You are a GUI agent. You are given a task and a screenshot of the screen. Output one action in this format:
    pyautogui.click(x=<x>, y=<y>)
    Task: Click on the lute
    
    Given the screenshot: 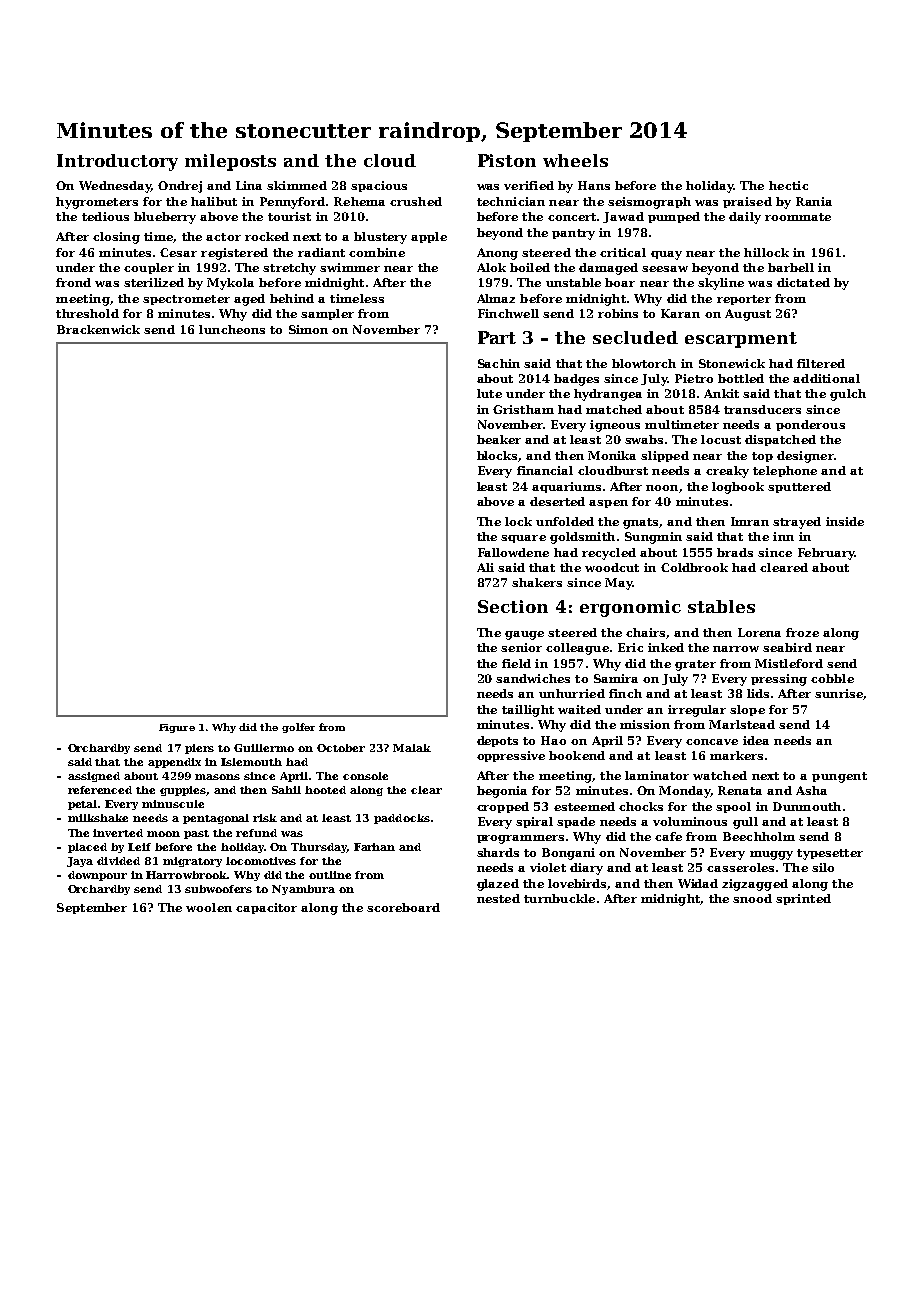 What is the action you would take?
    pyautogui.click(x=489, y=393)
